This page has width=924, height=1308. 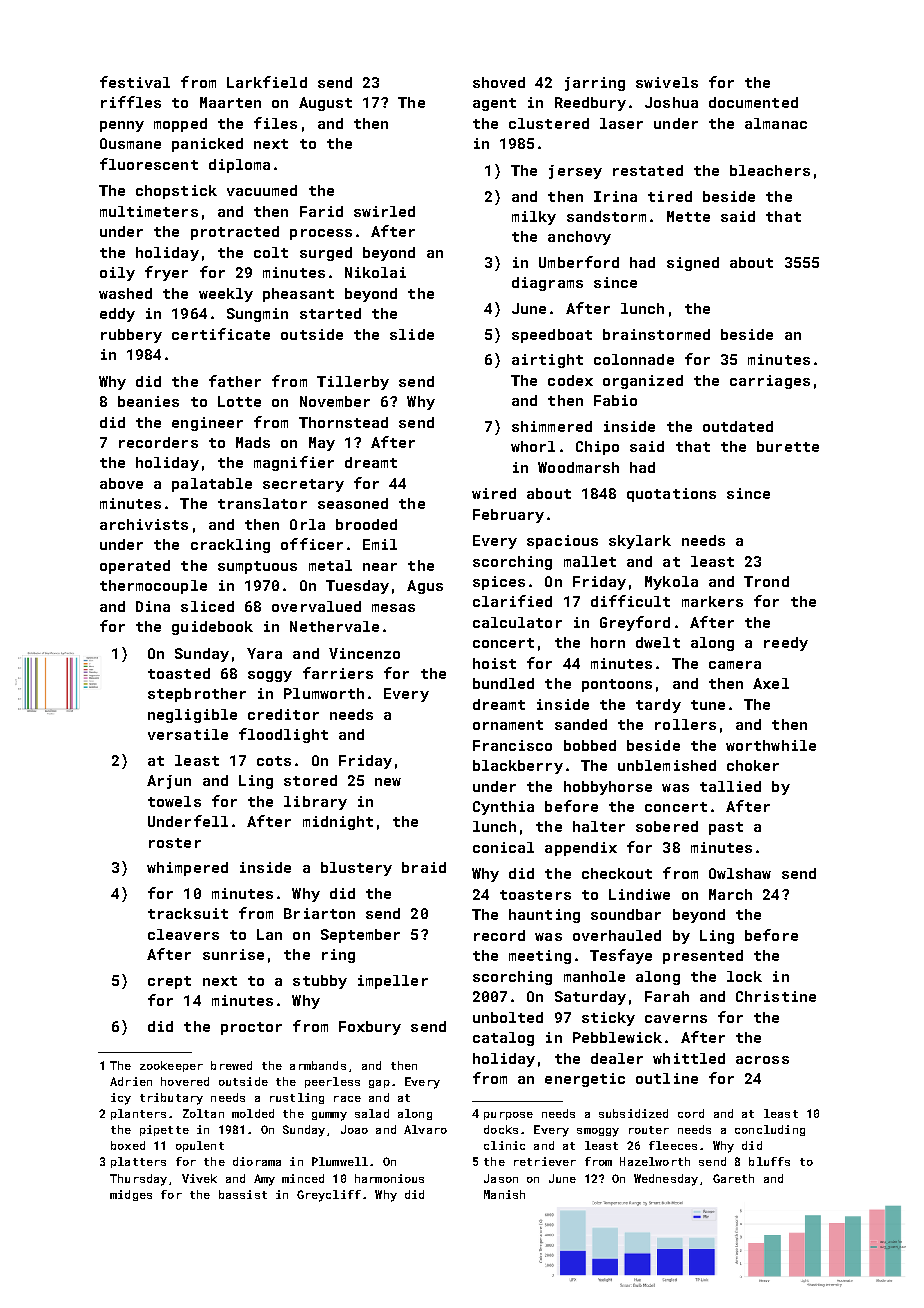 What do you see at coordinates (253, 1113) in the page?
I see `molded` at bounding box center [253, 1113].
